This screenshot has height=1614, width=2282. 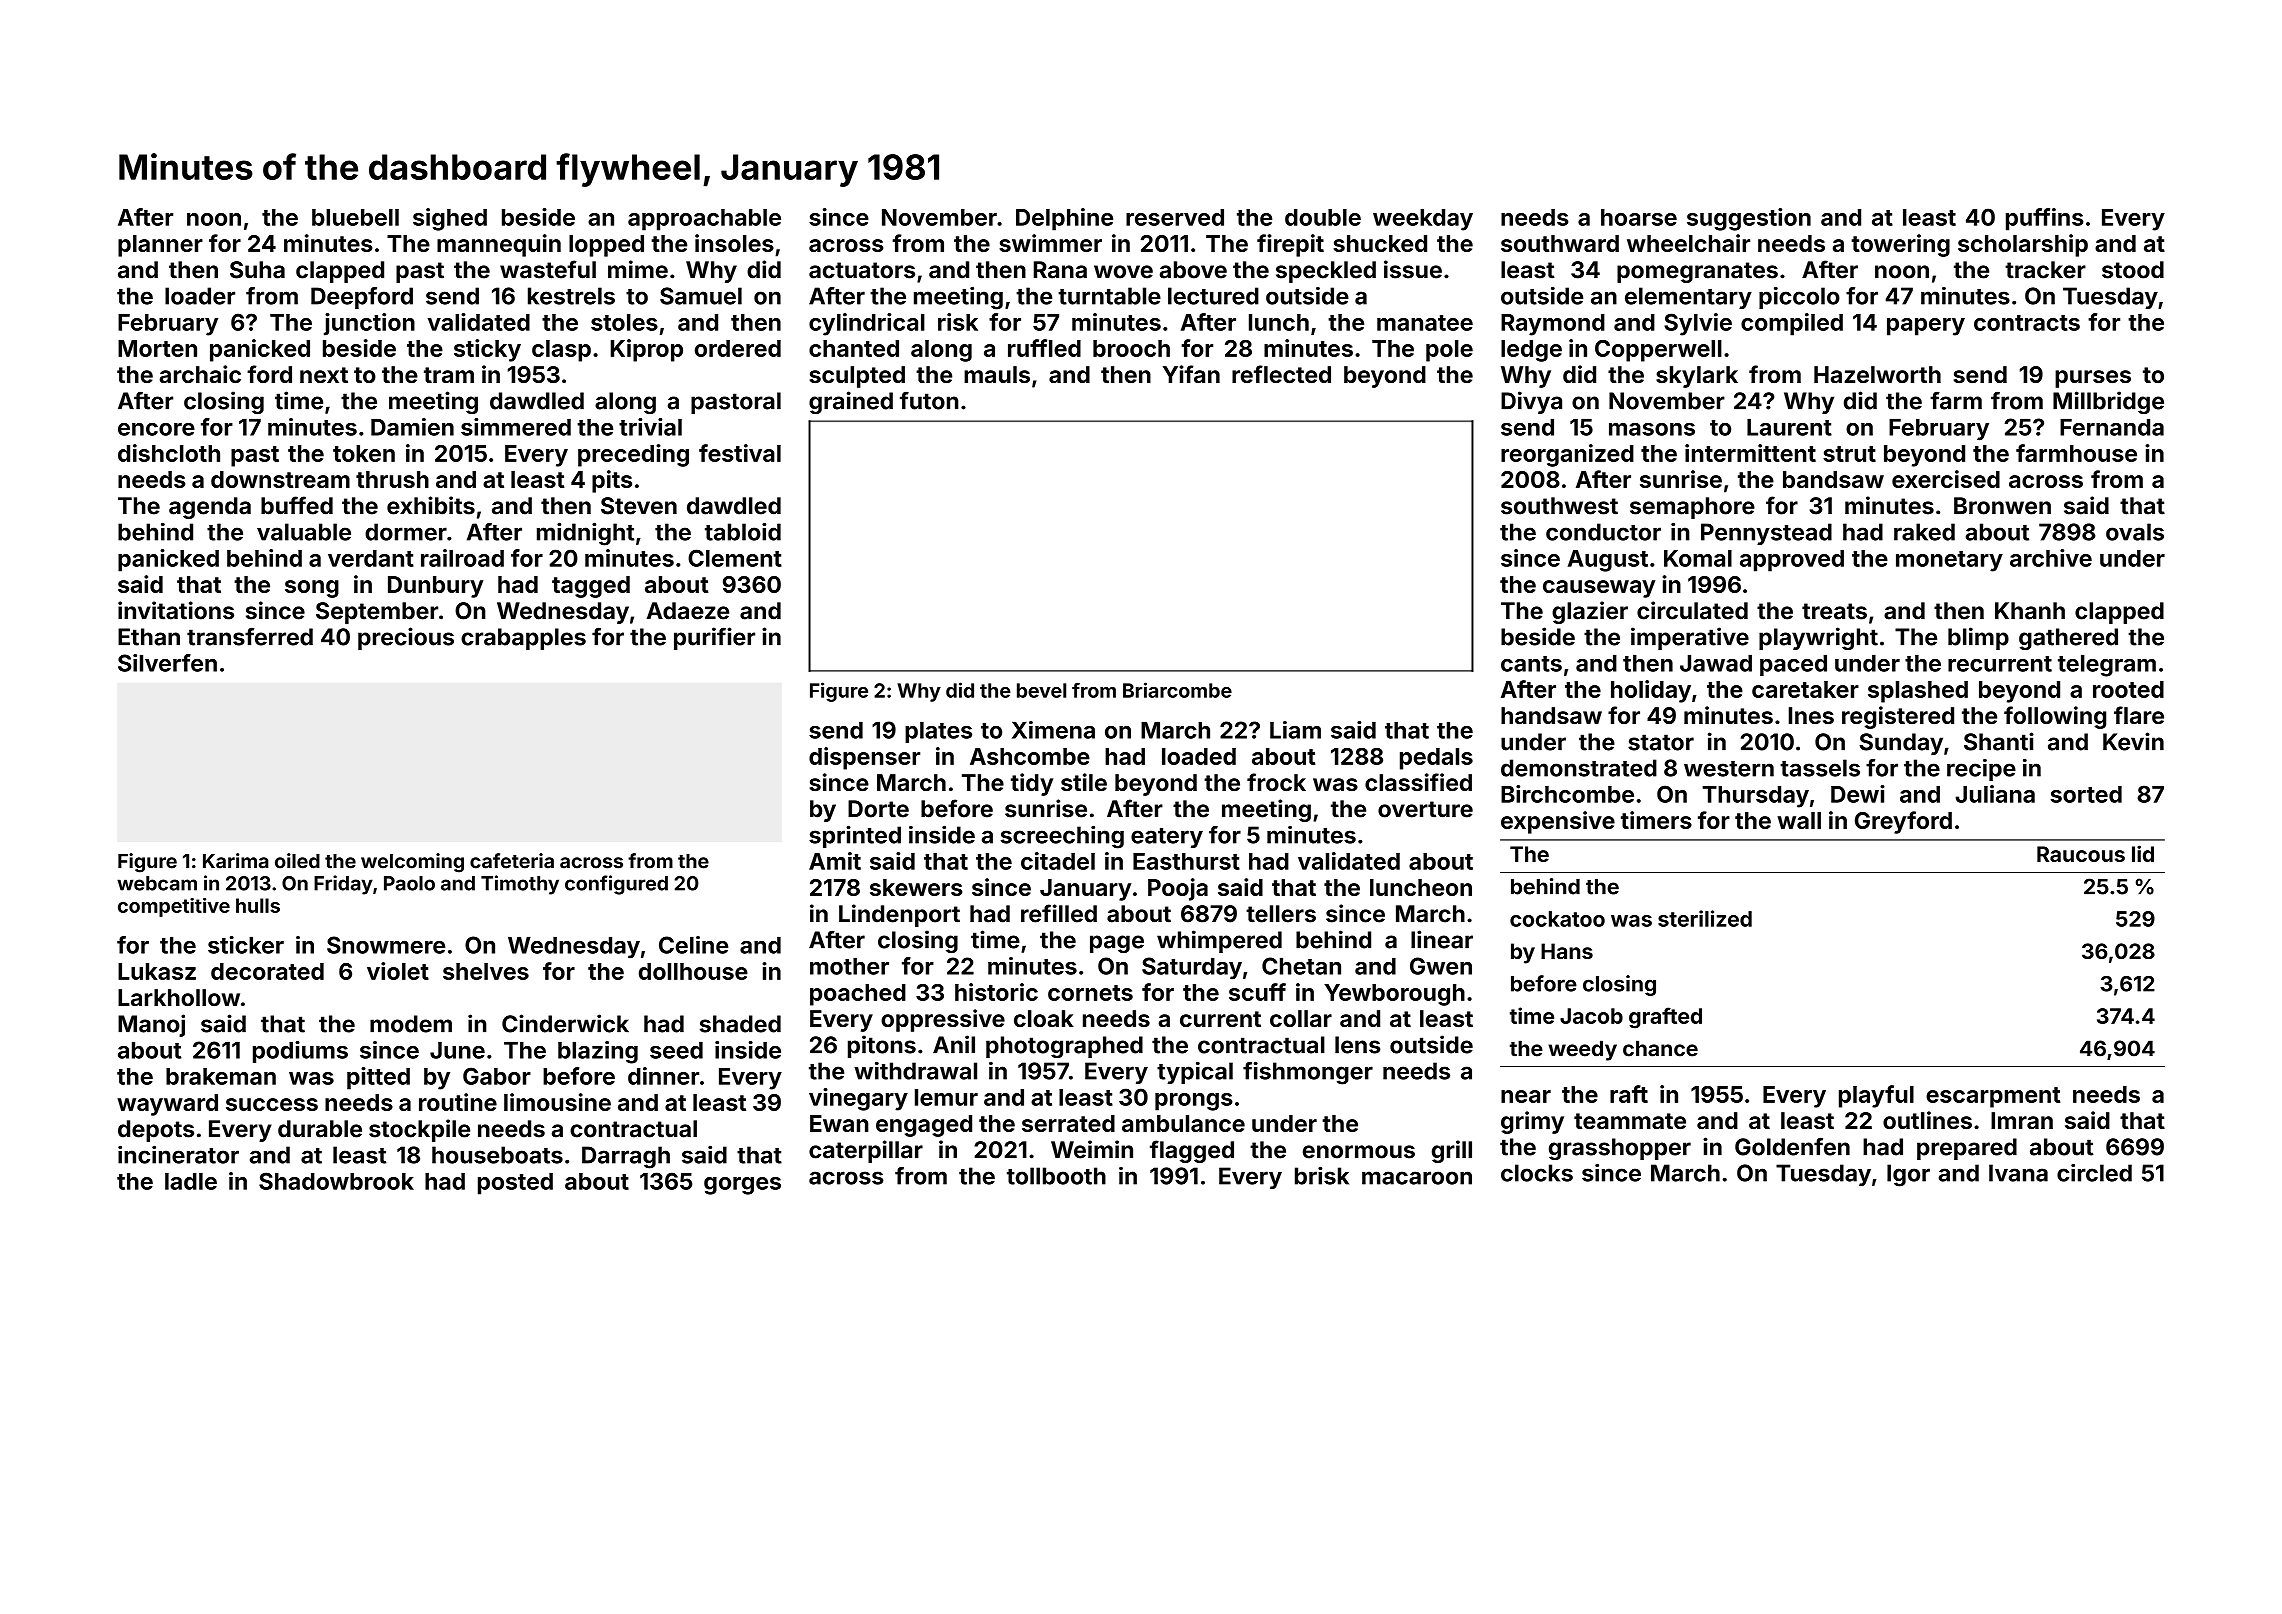 What do you see at coordinates (412, 863) in the screenshot?
I see `welcoming` at bounding box center [412, 863].
